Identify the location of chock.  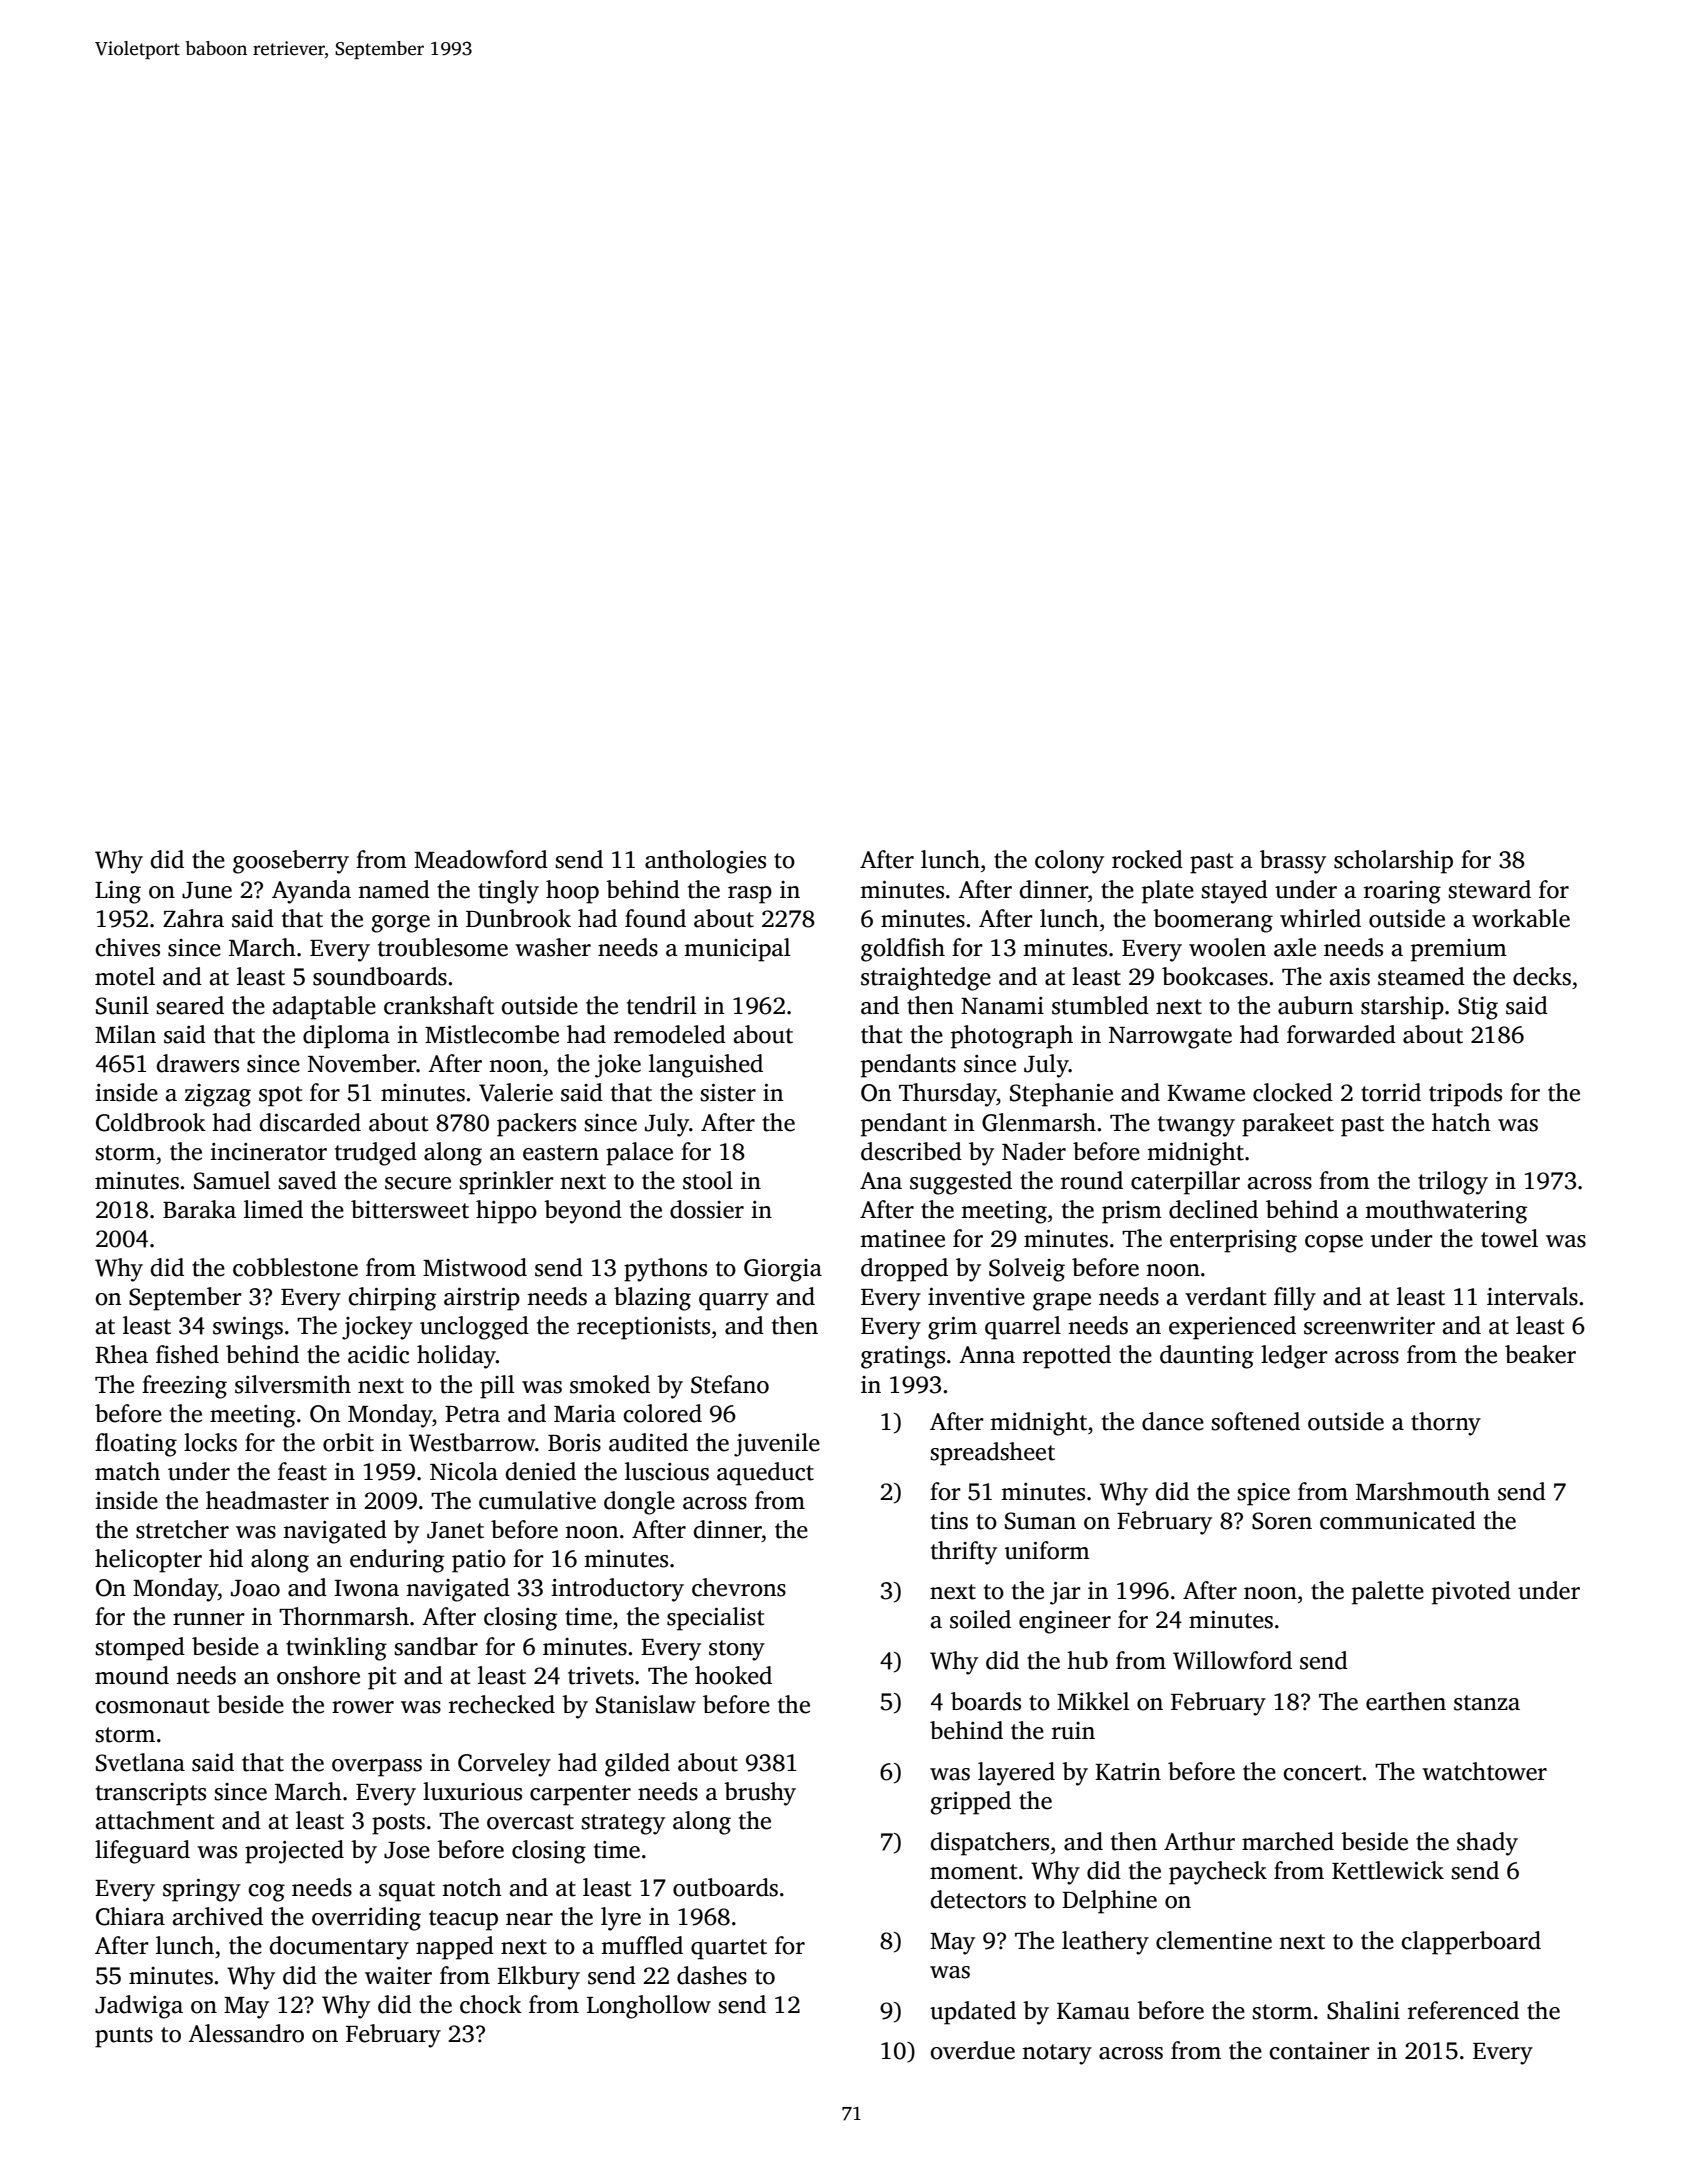
(491, 2004).
